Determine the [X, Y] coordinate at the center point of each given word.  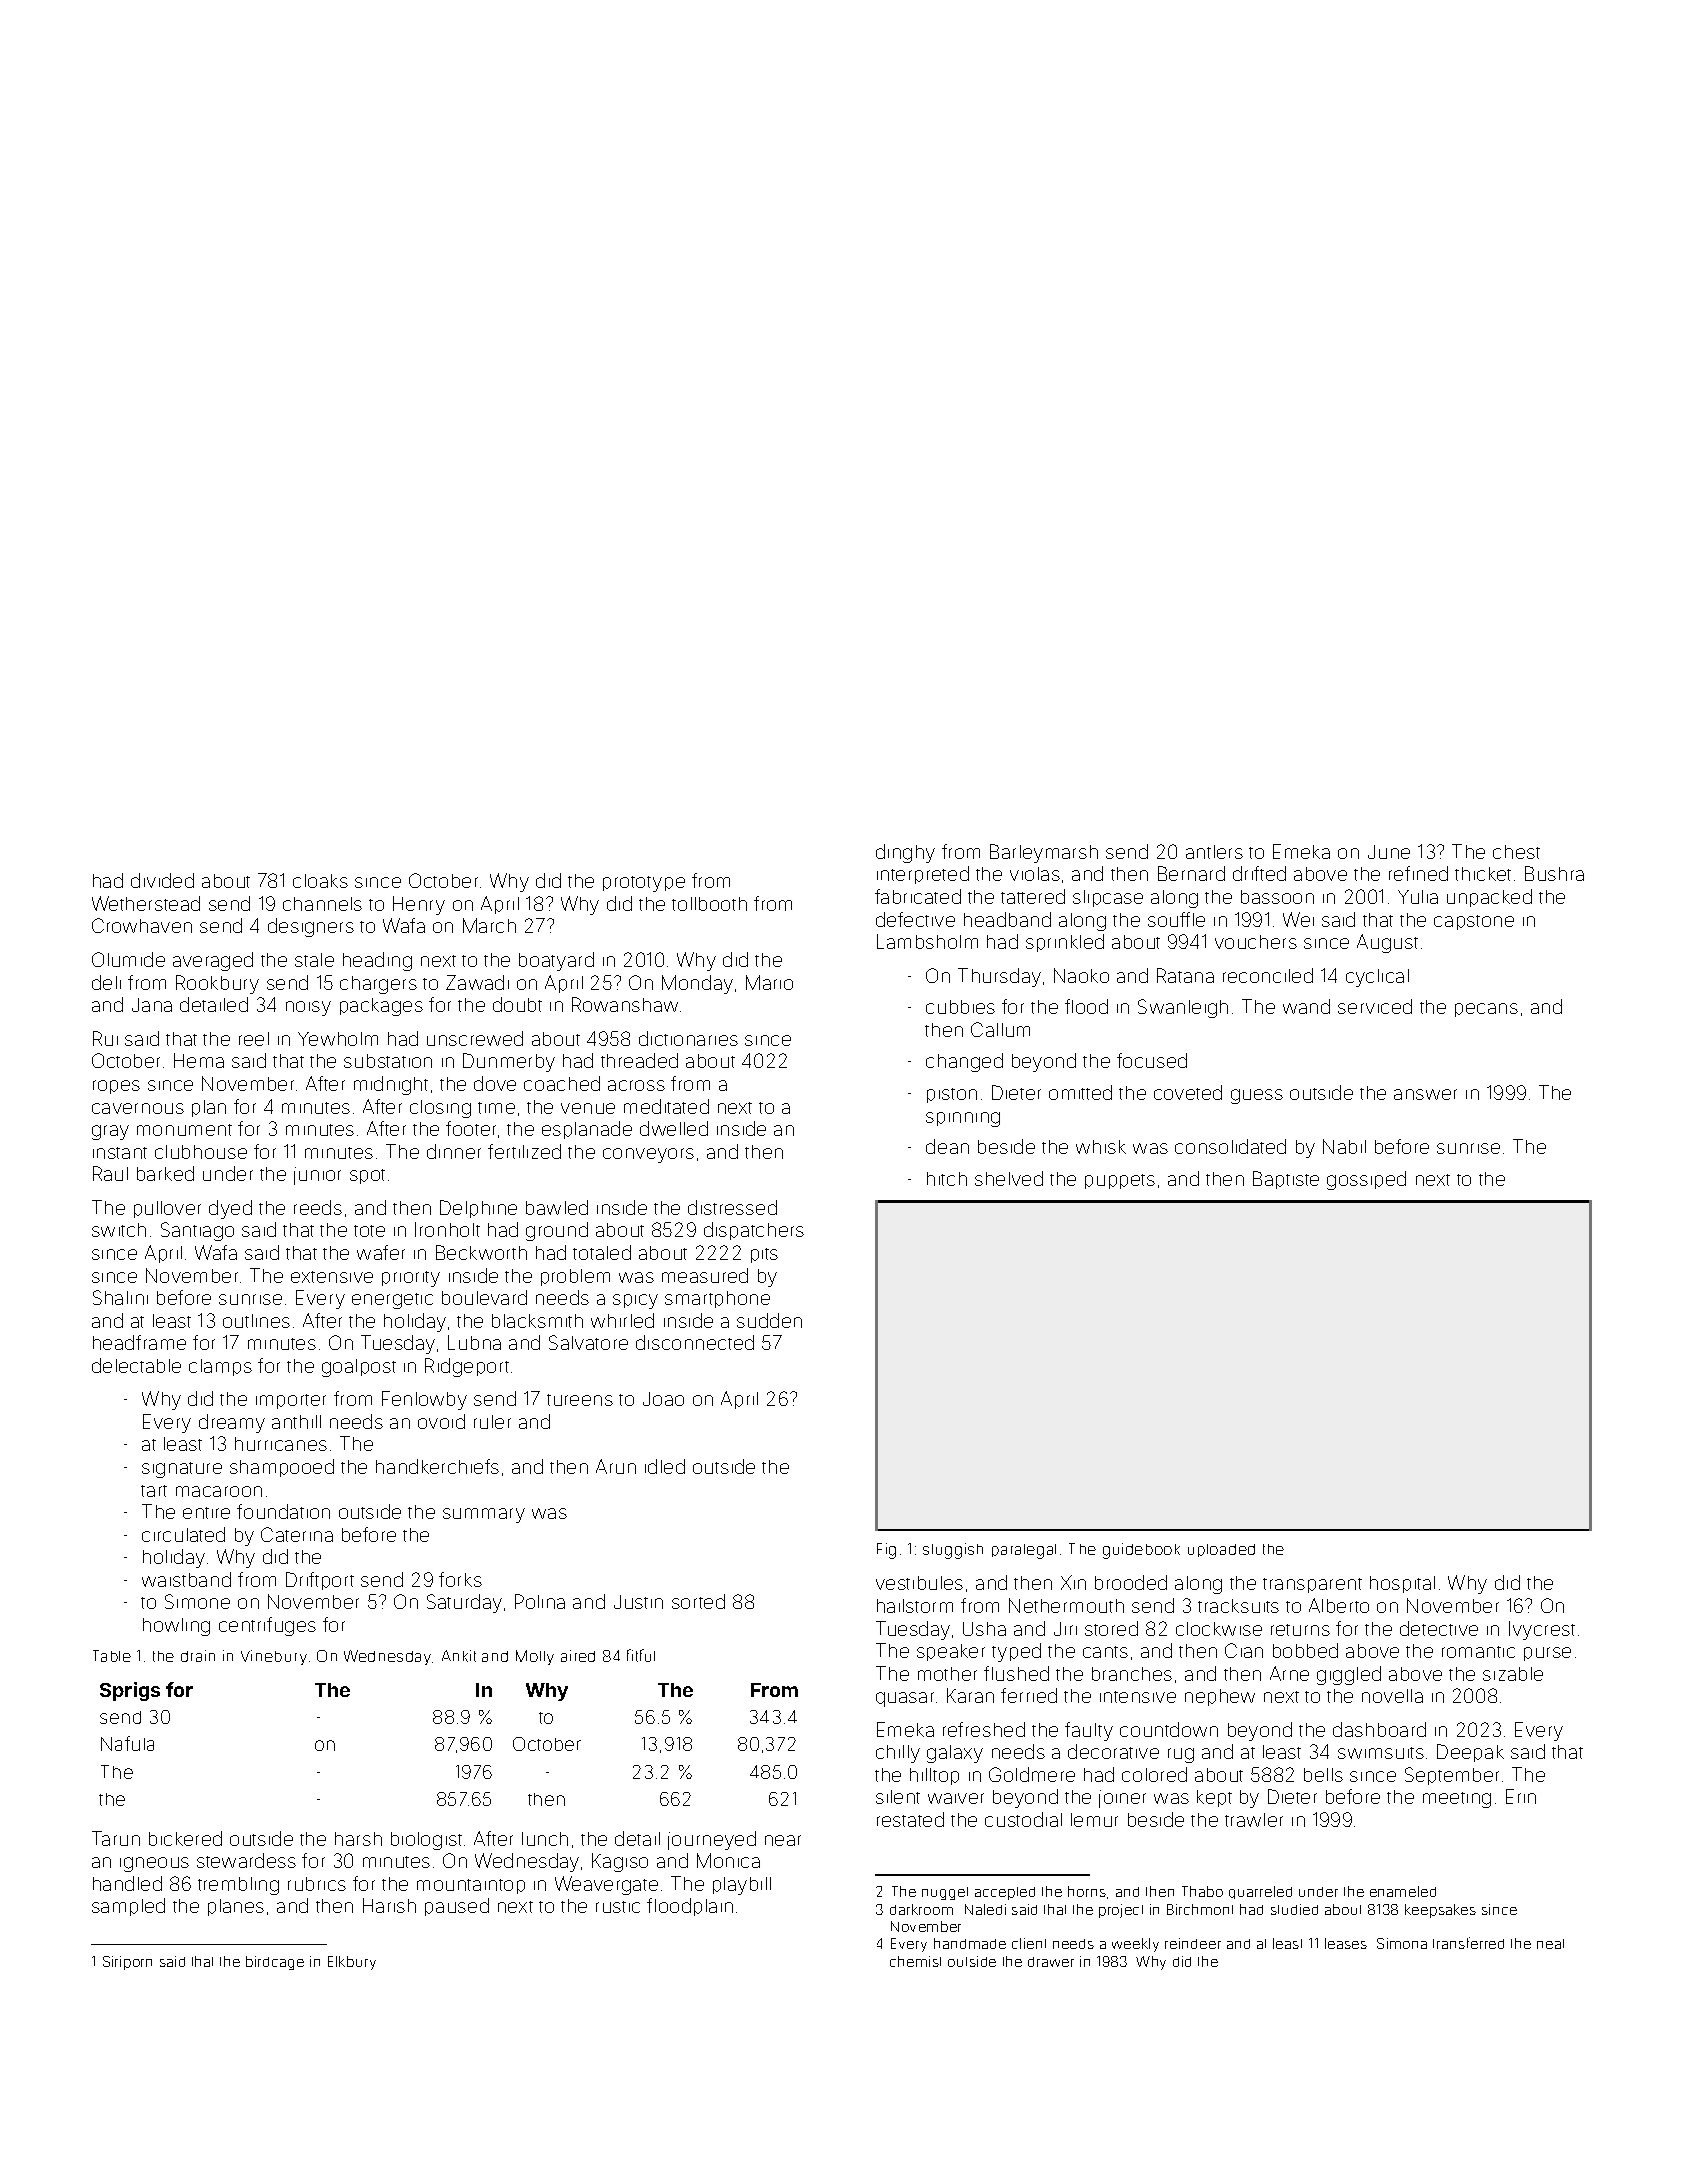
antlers [1214, 852]
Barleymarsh [1044, 853]
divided [162, 880]
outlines [256, 1321]
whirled [622, 1320]
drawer [1051, 1962]
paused [457, 1907]
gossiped [1366, 1180]
